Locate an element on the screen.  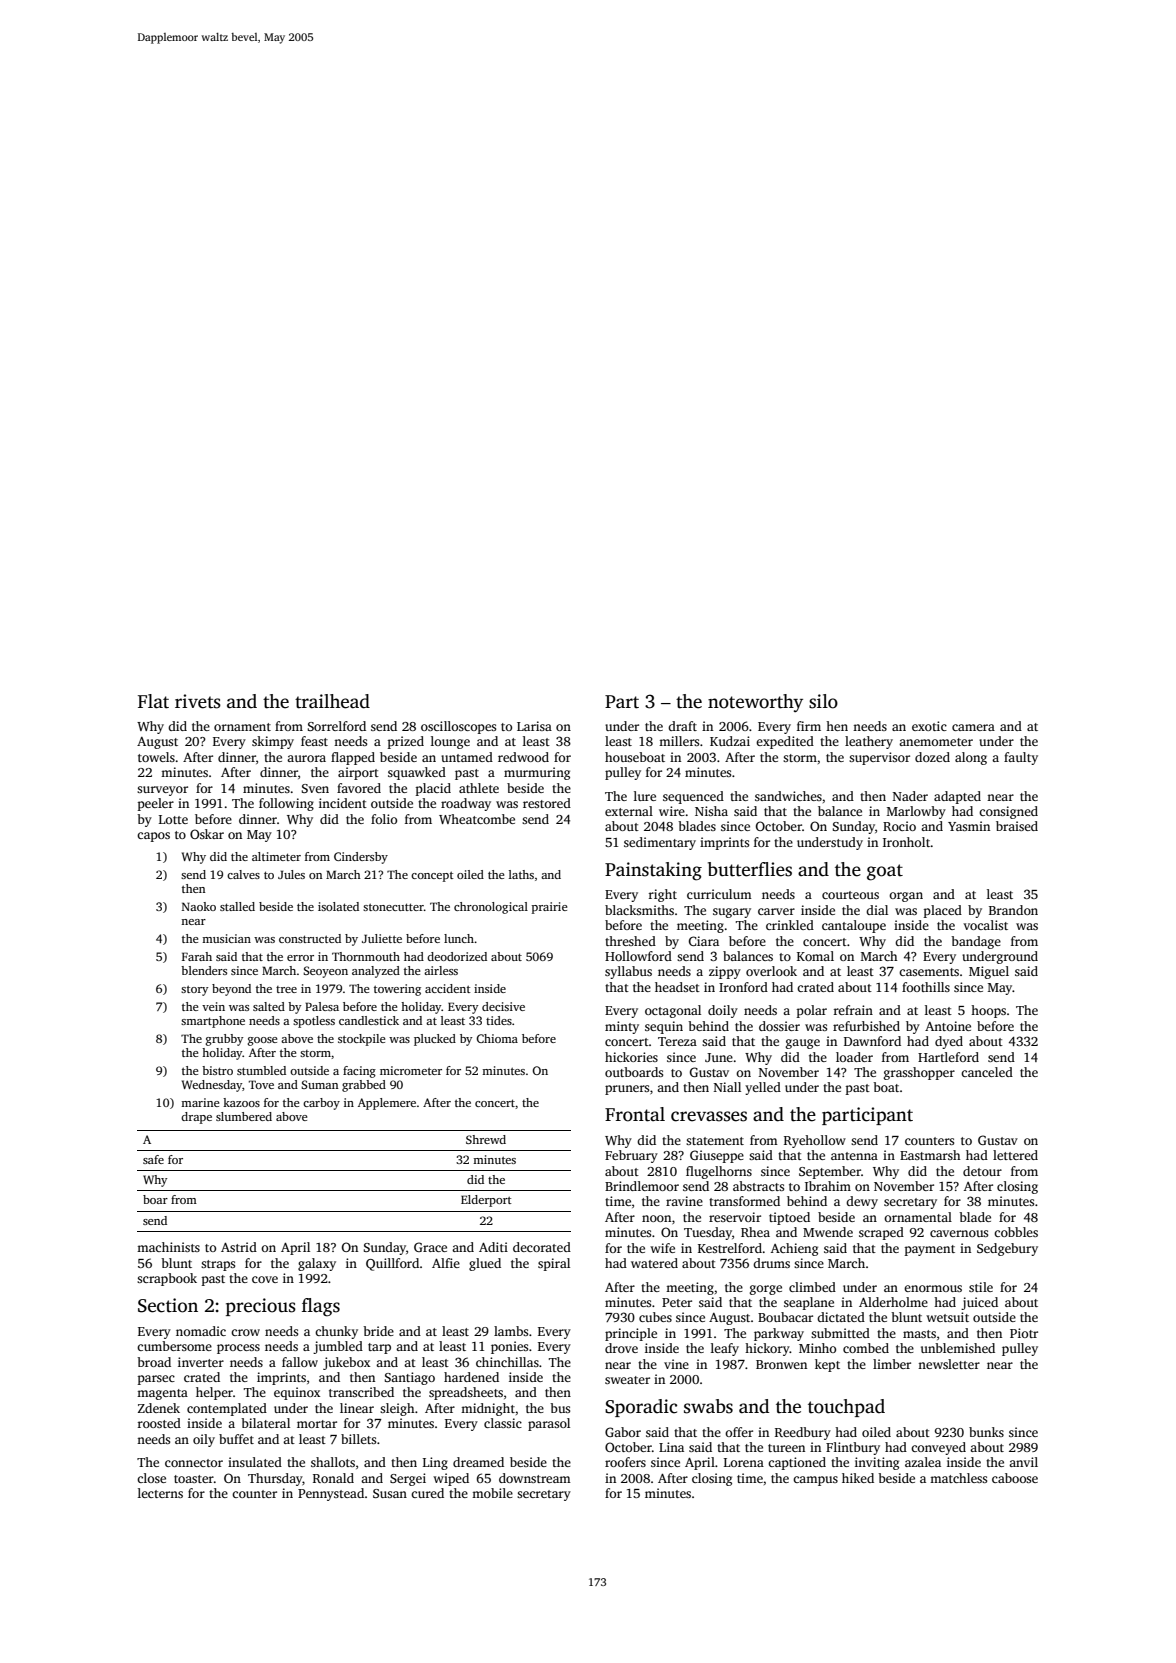
rivets is located at coordinates (198, 701).
